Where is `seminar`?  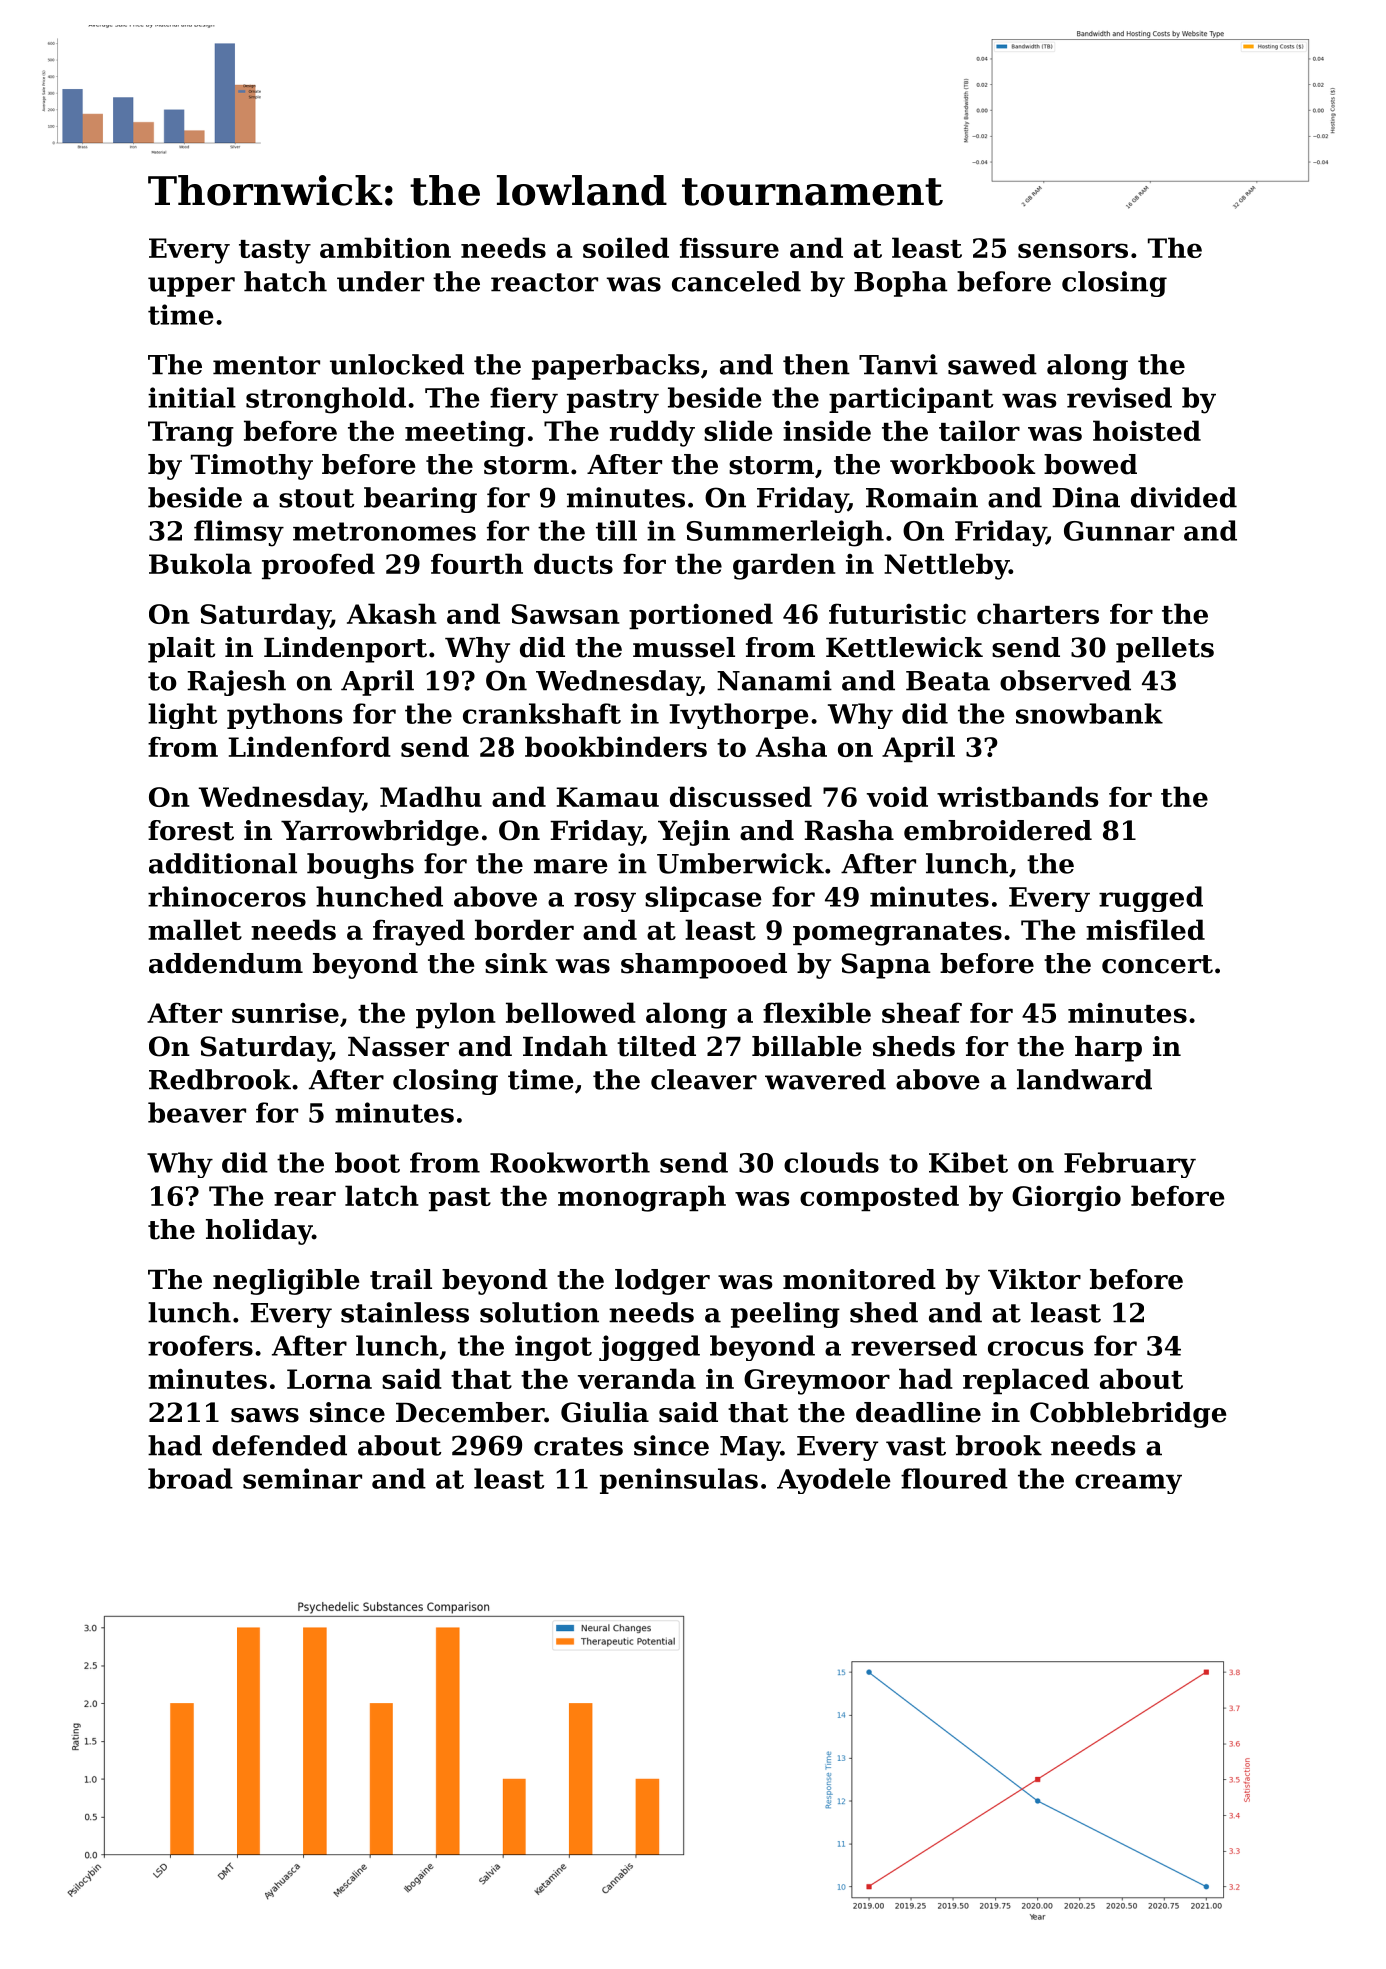 seminar is located at coordinates (302, 1478).
